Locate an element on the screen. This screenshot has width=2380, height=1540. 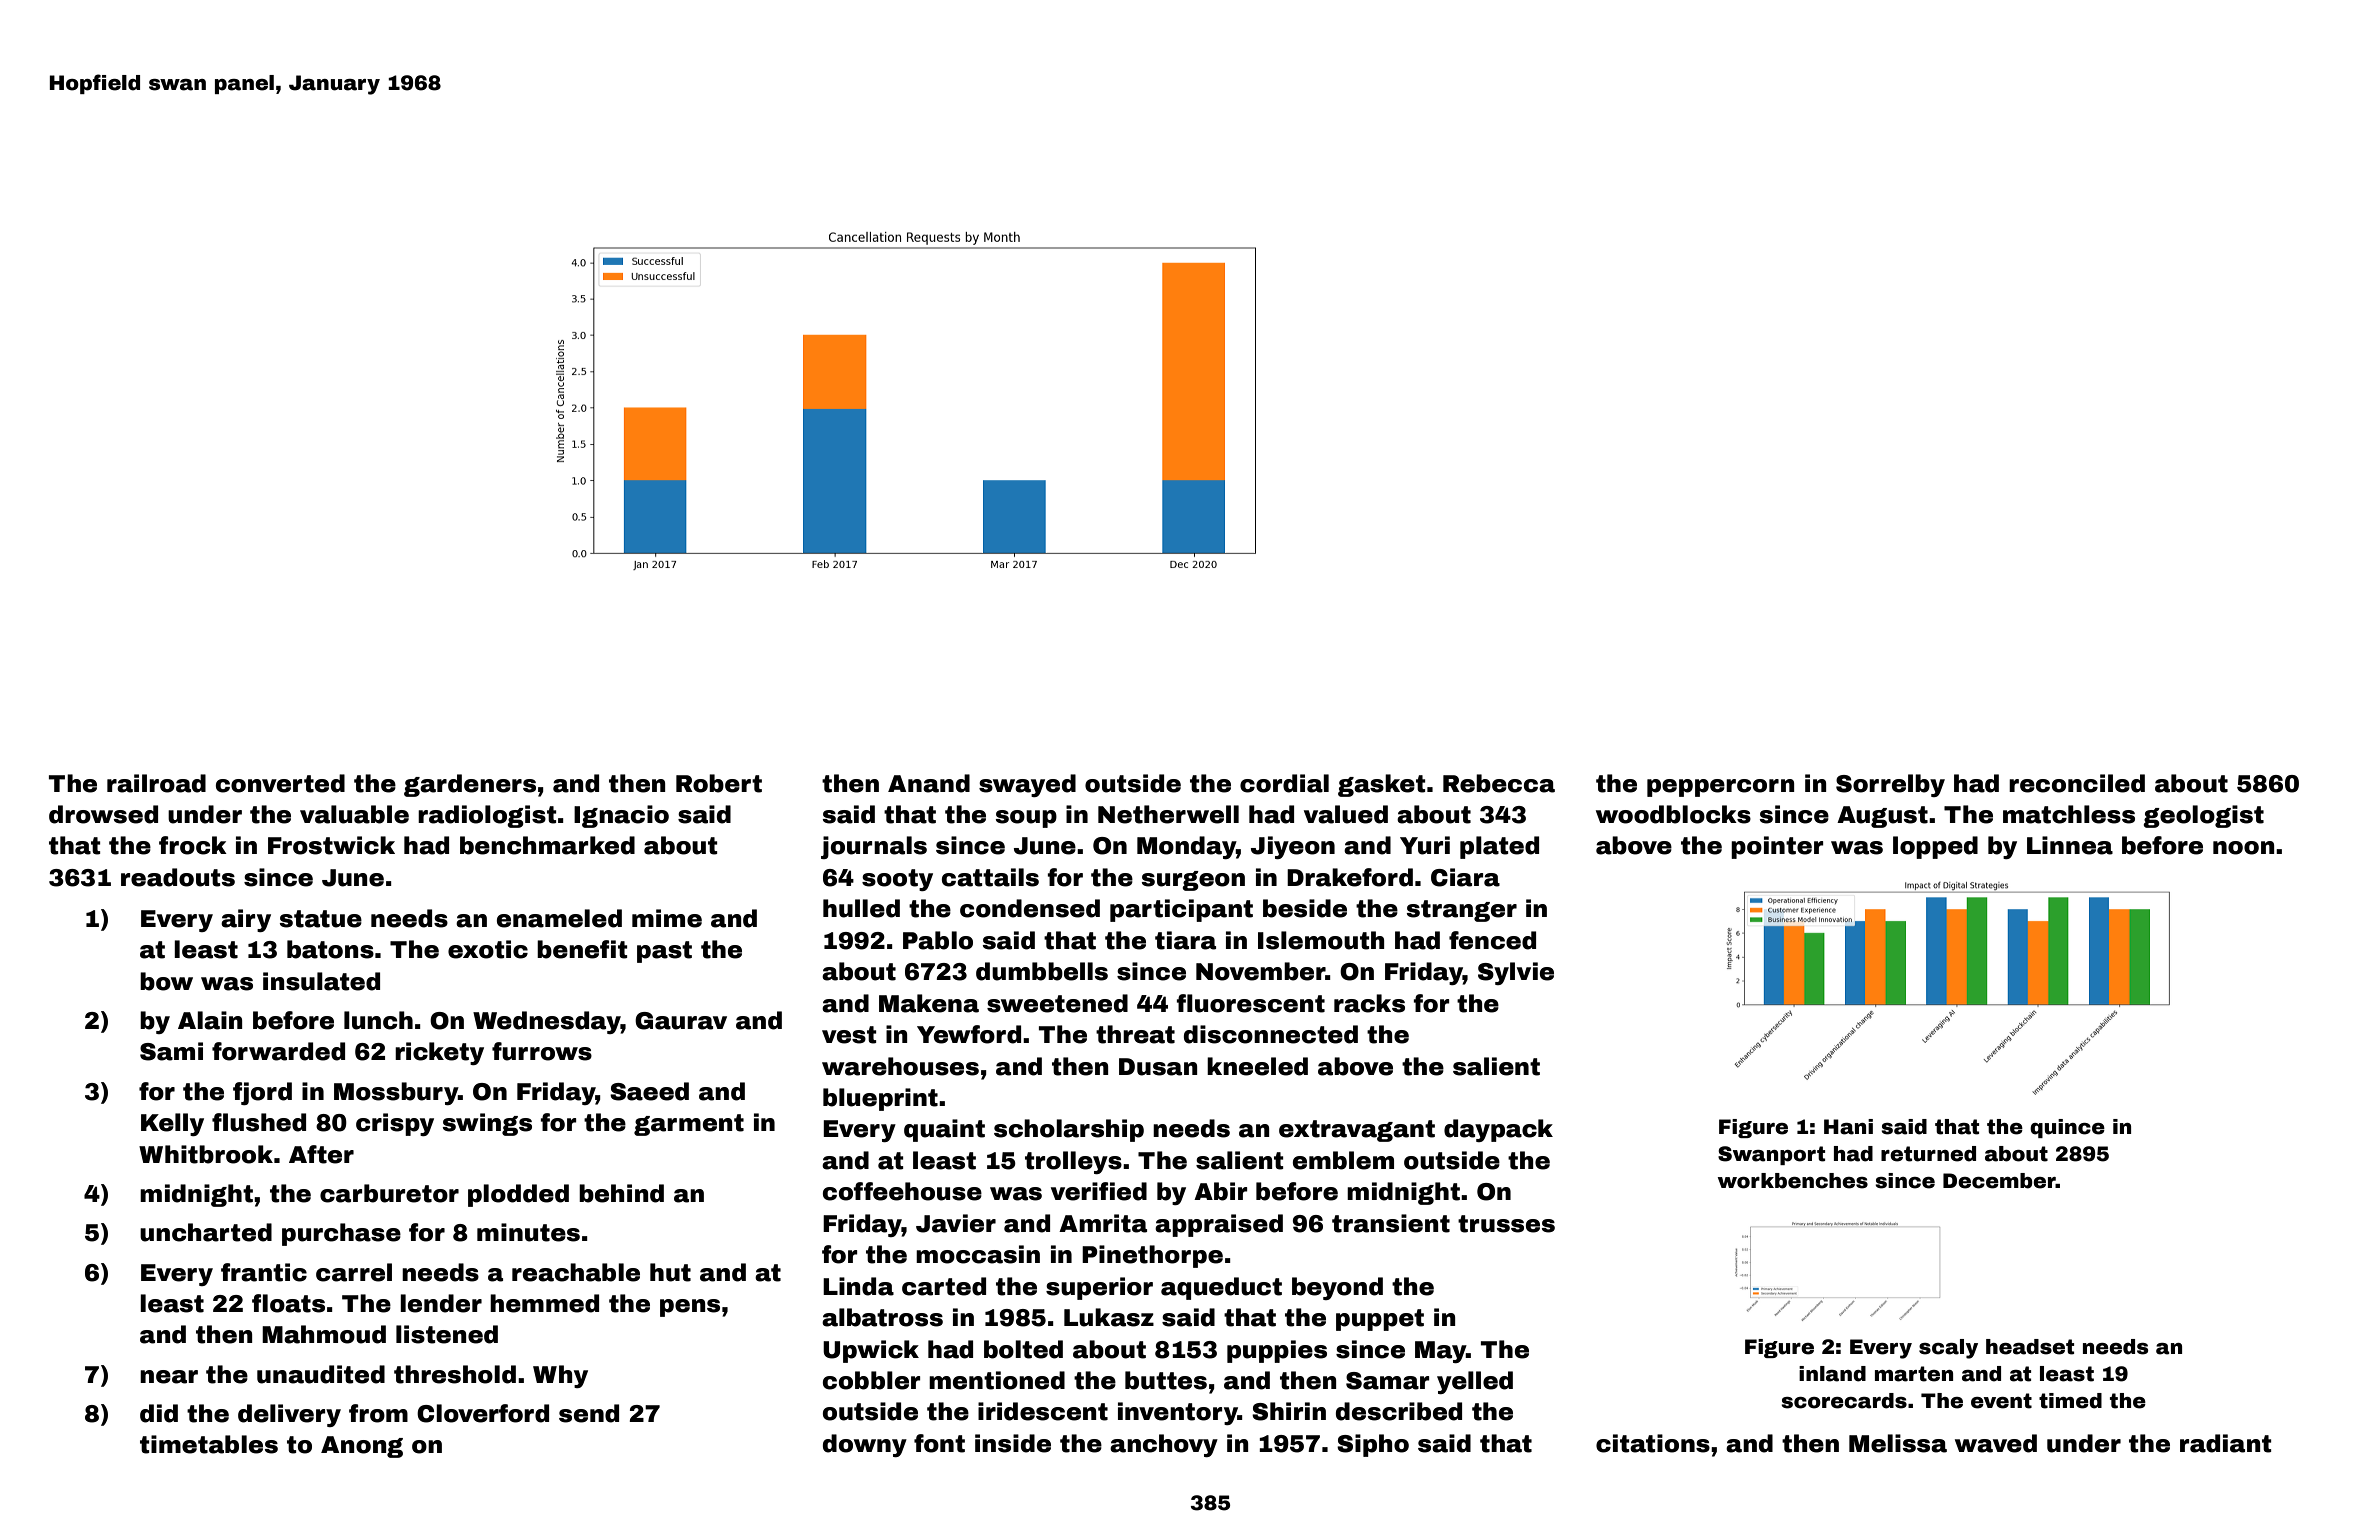
gardeners is located at coordinates (470, 785).
